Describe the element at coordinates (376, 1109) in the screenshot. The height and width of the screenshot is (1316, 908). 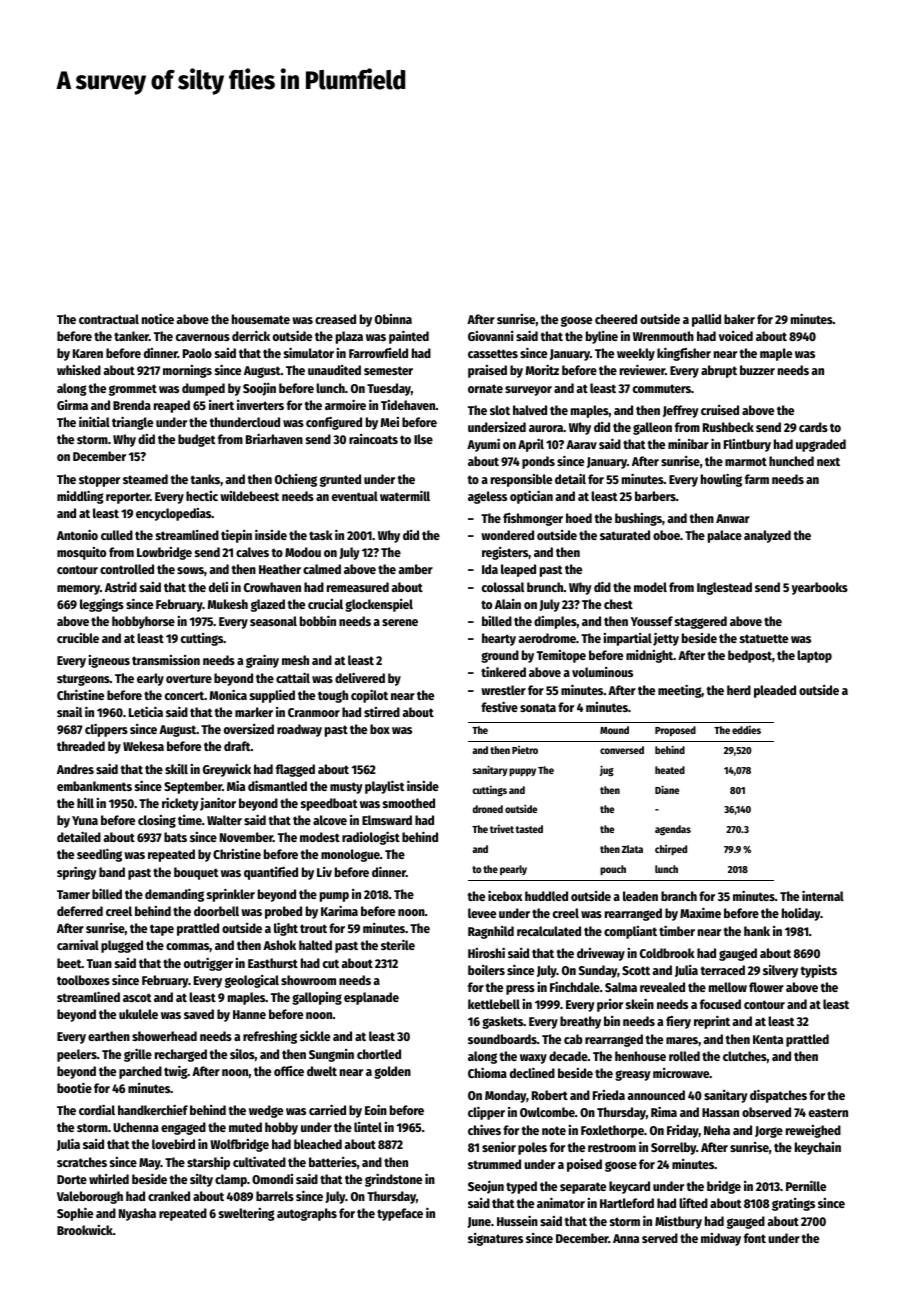
I see `Eoin` at that location.
